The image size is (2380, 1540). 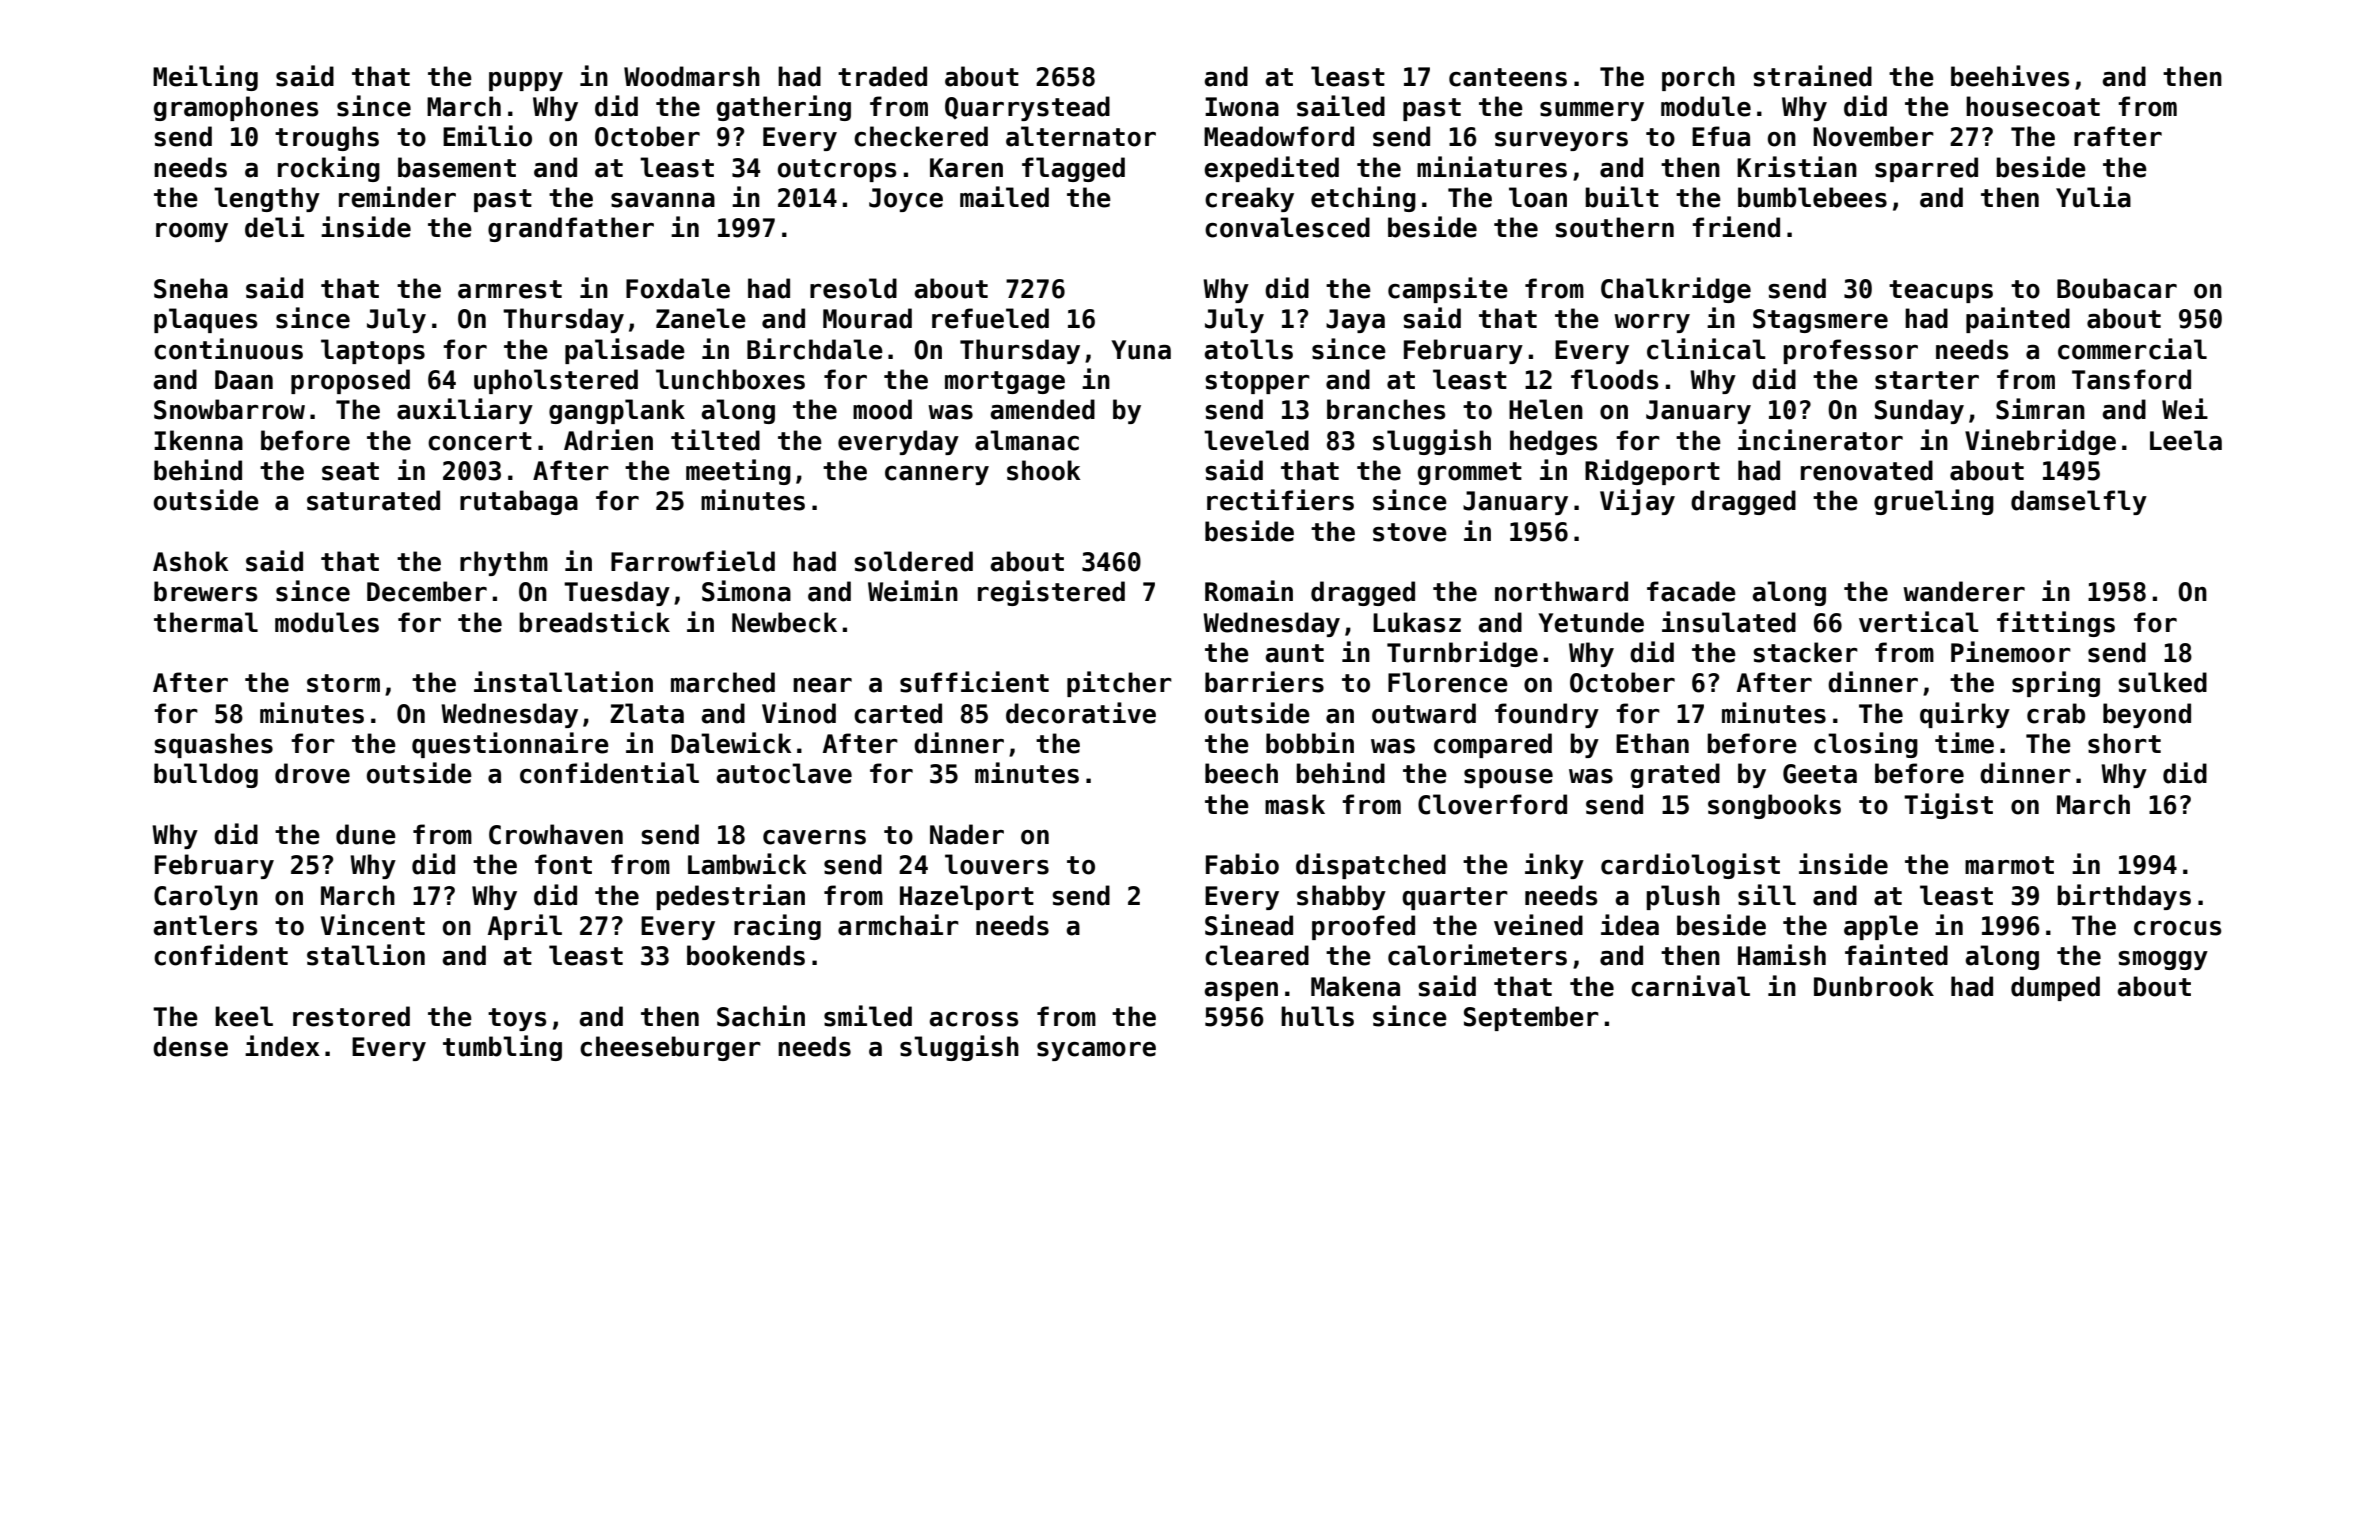 I want to click on decorative, so click(x=1081, y=713).
